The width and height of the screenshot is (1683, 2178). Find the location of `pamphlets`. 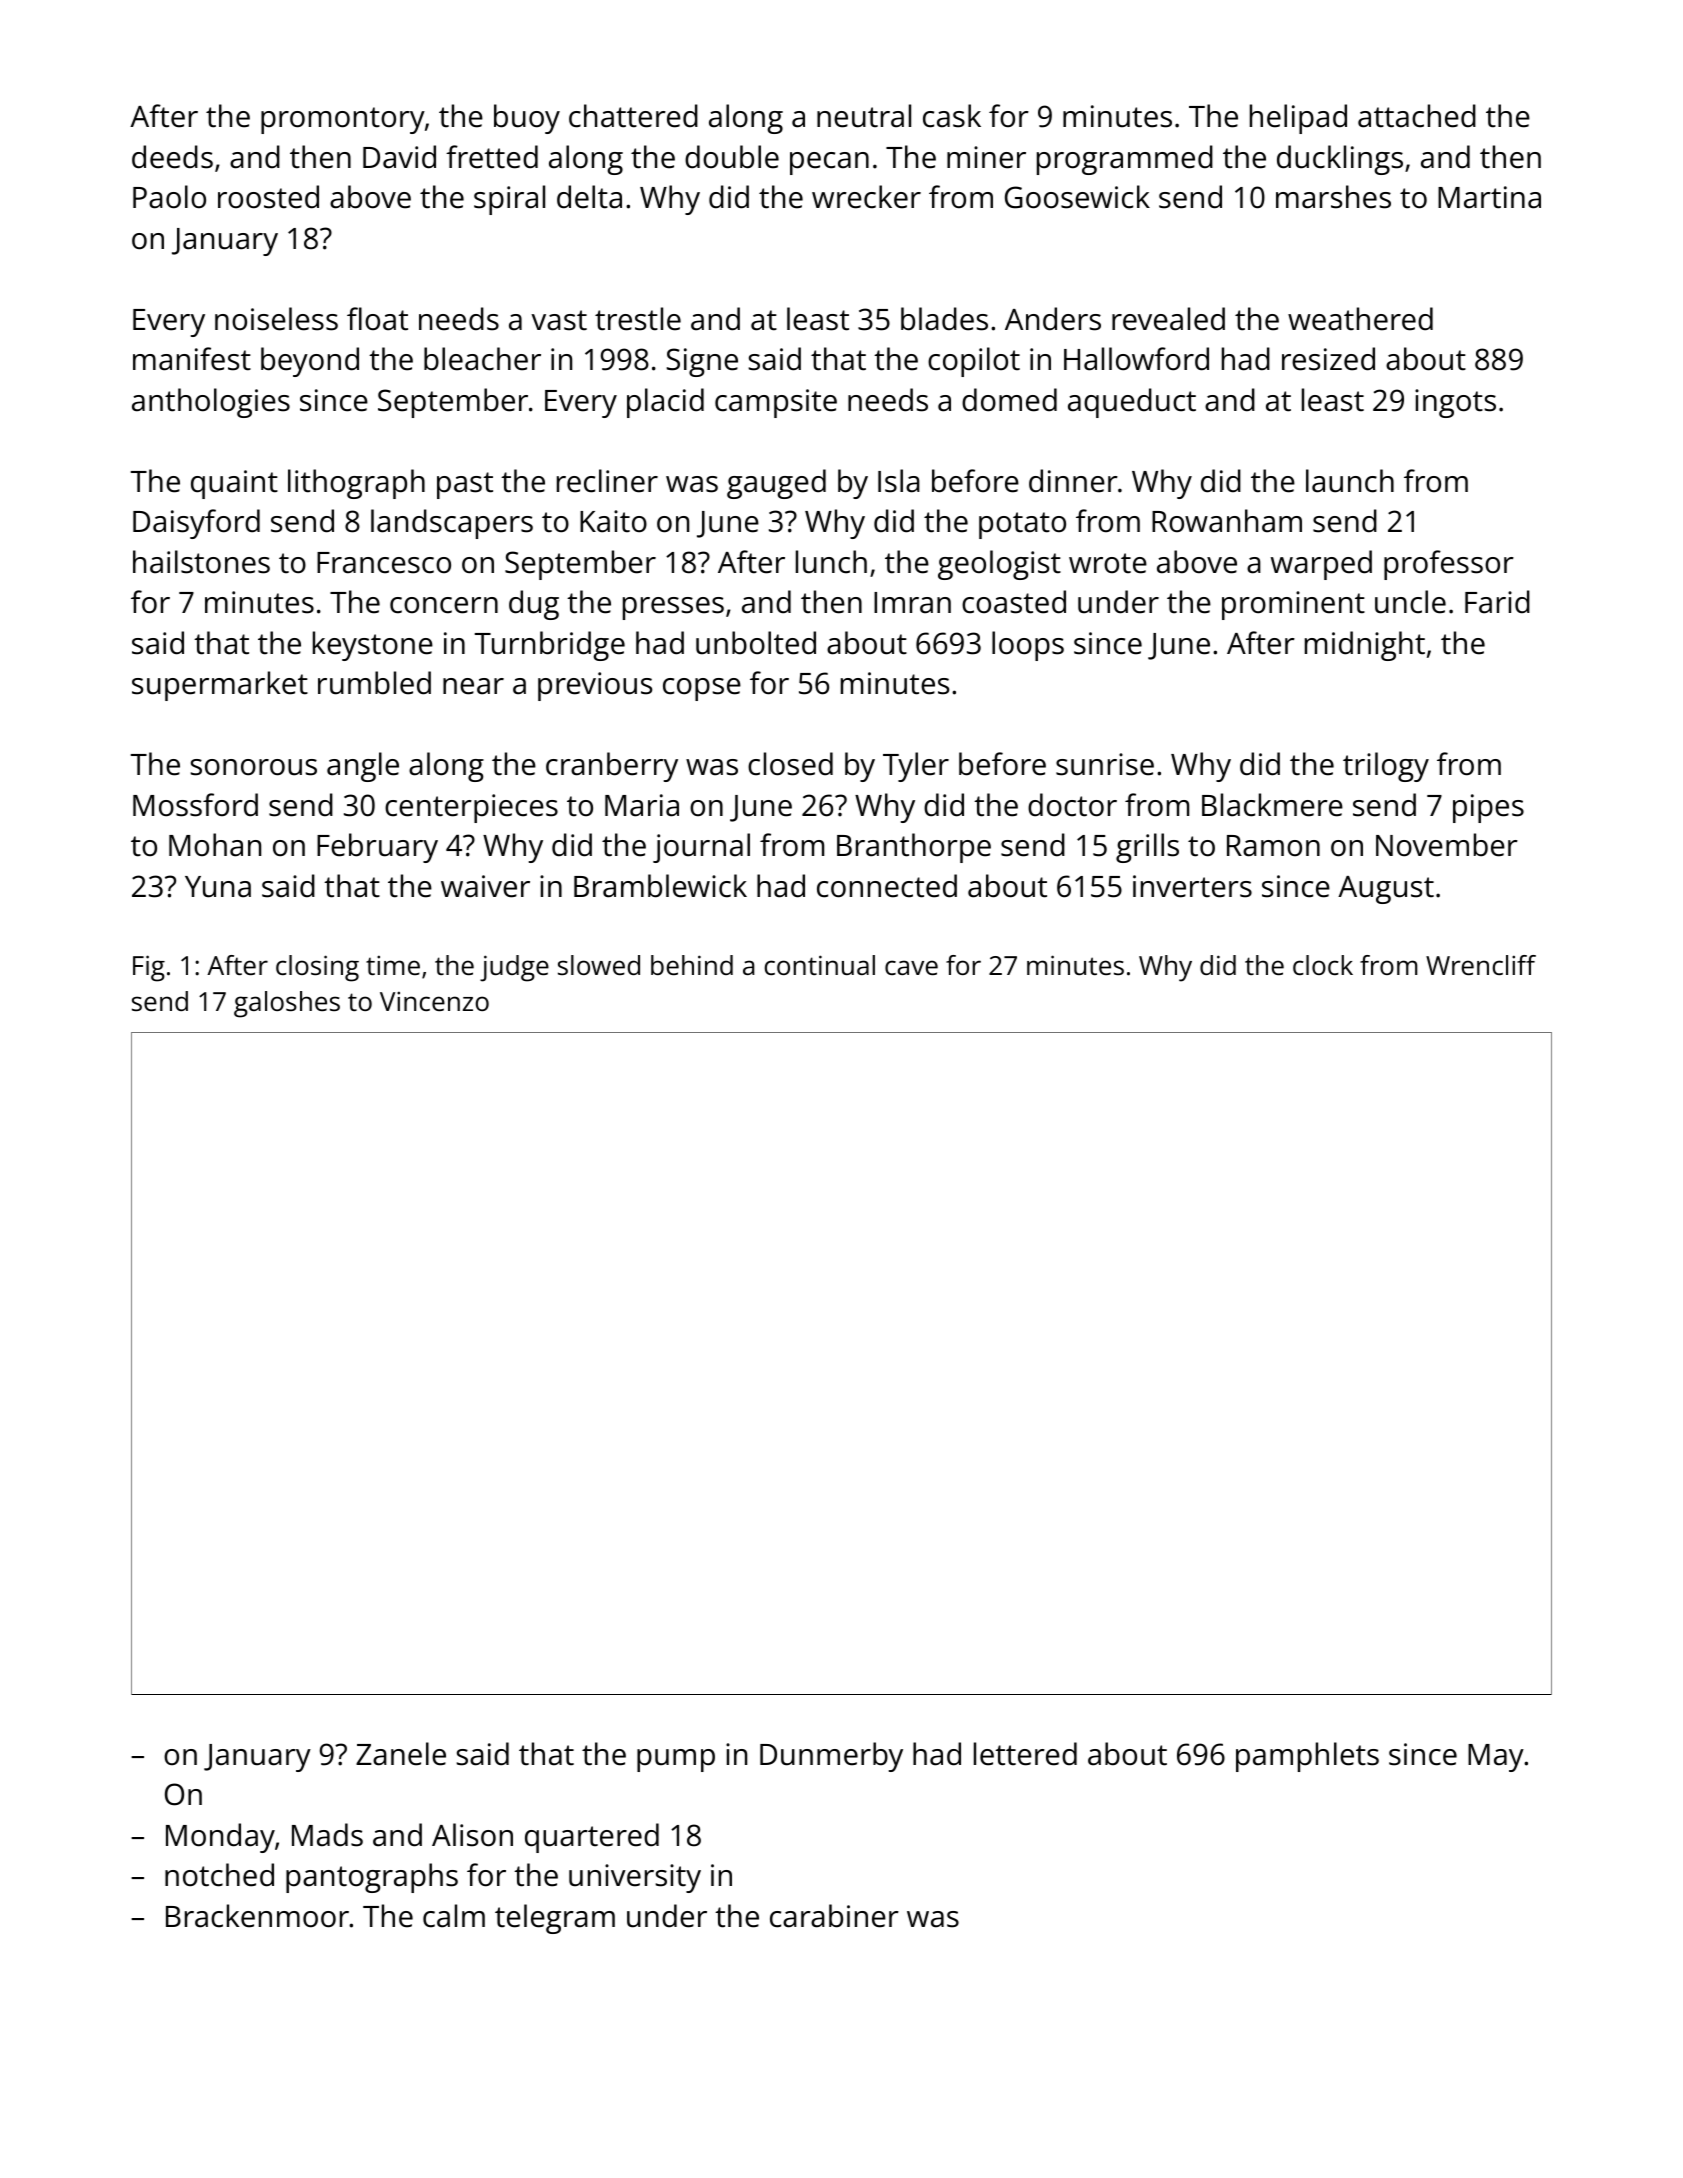

pamphlets is located at coordinates (1307, 1757).
